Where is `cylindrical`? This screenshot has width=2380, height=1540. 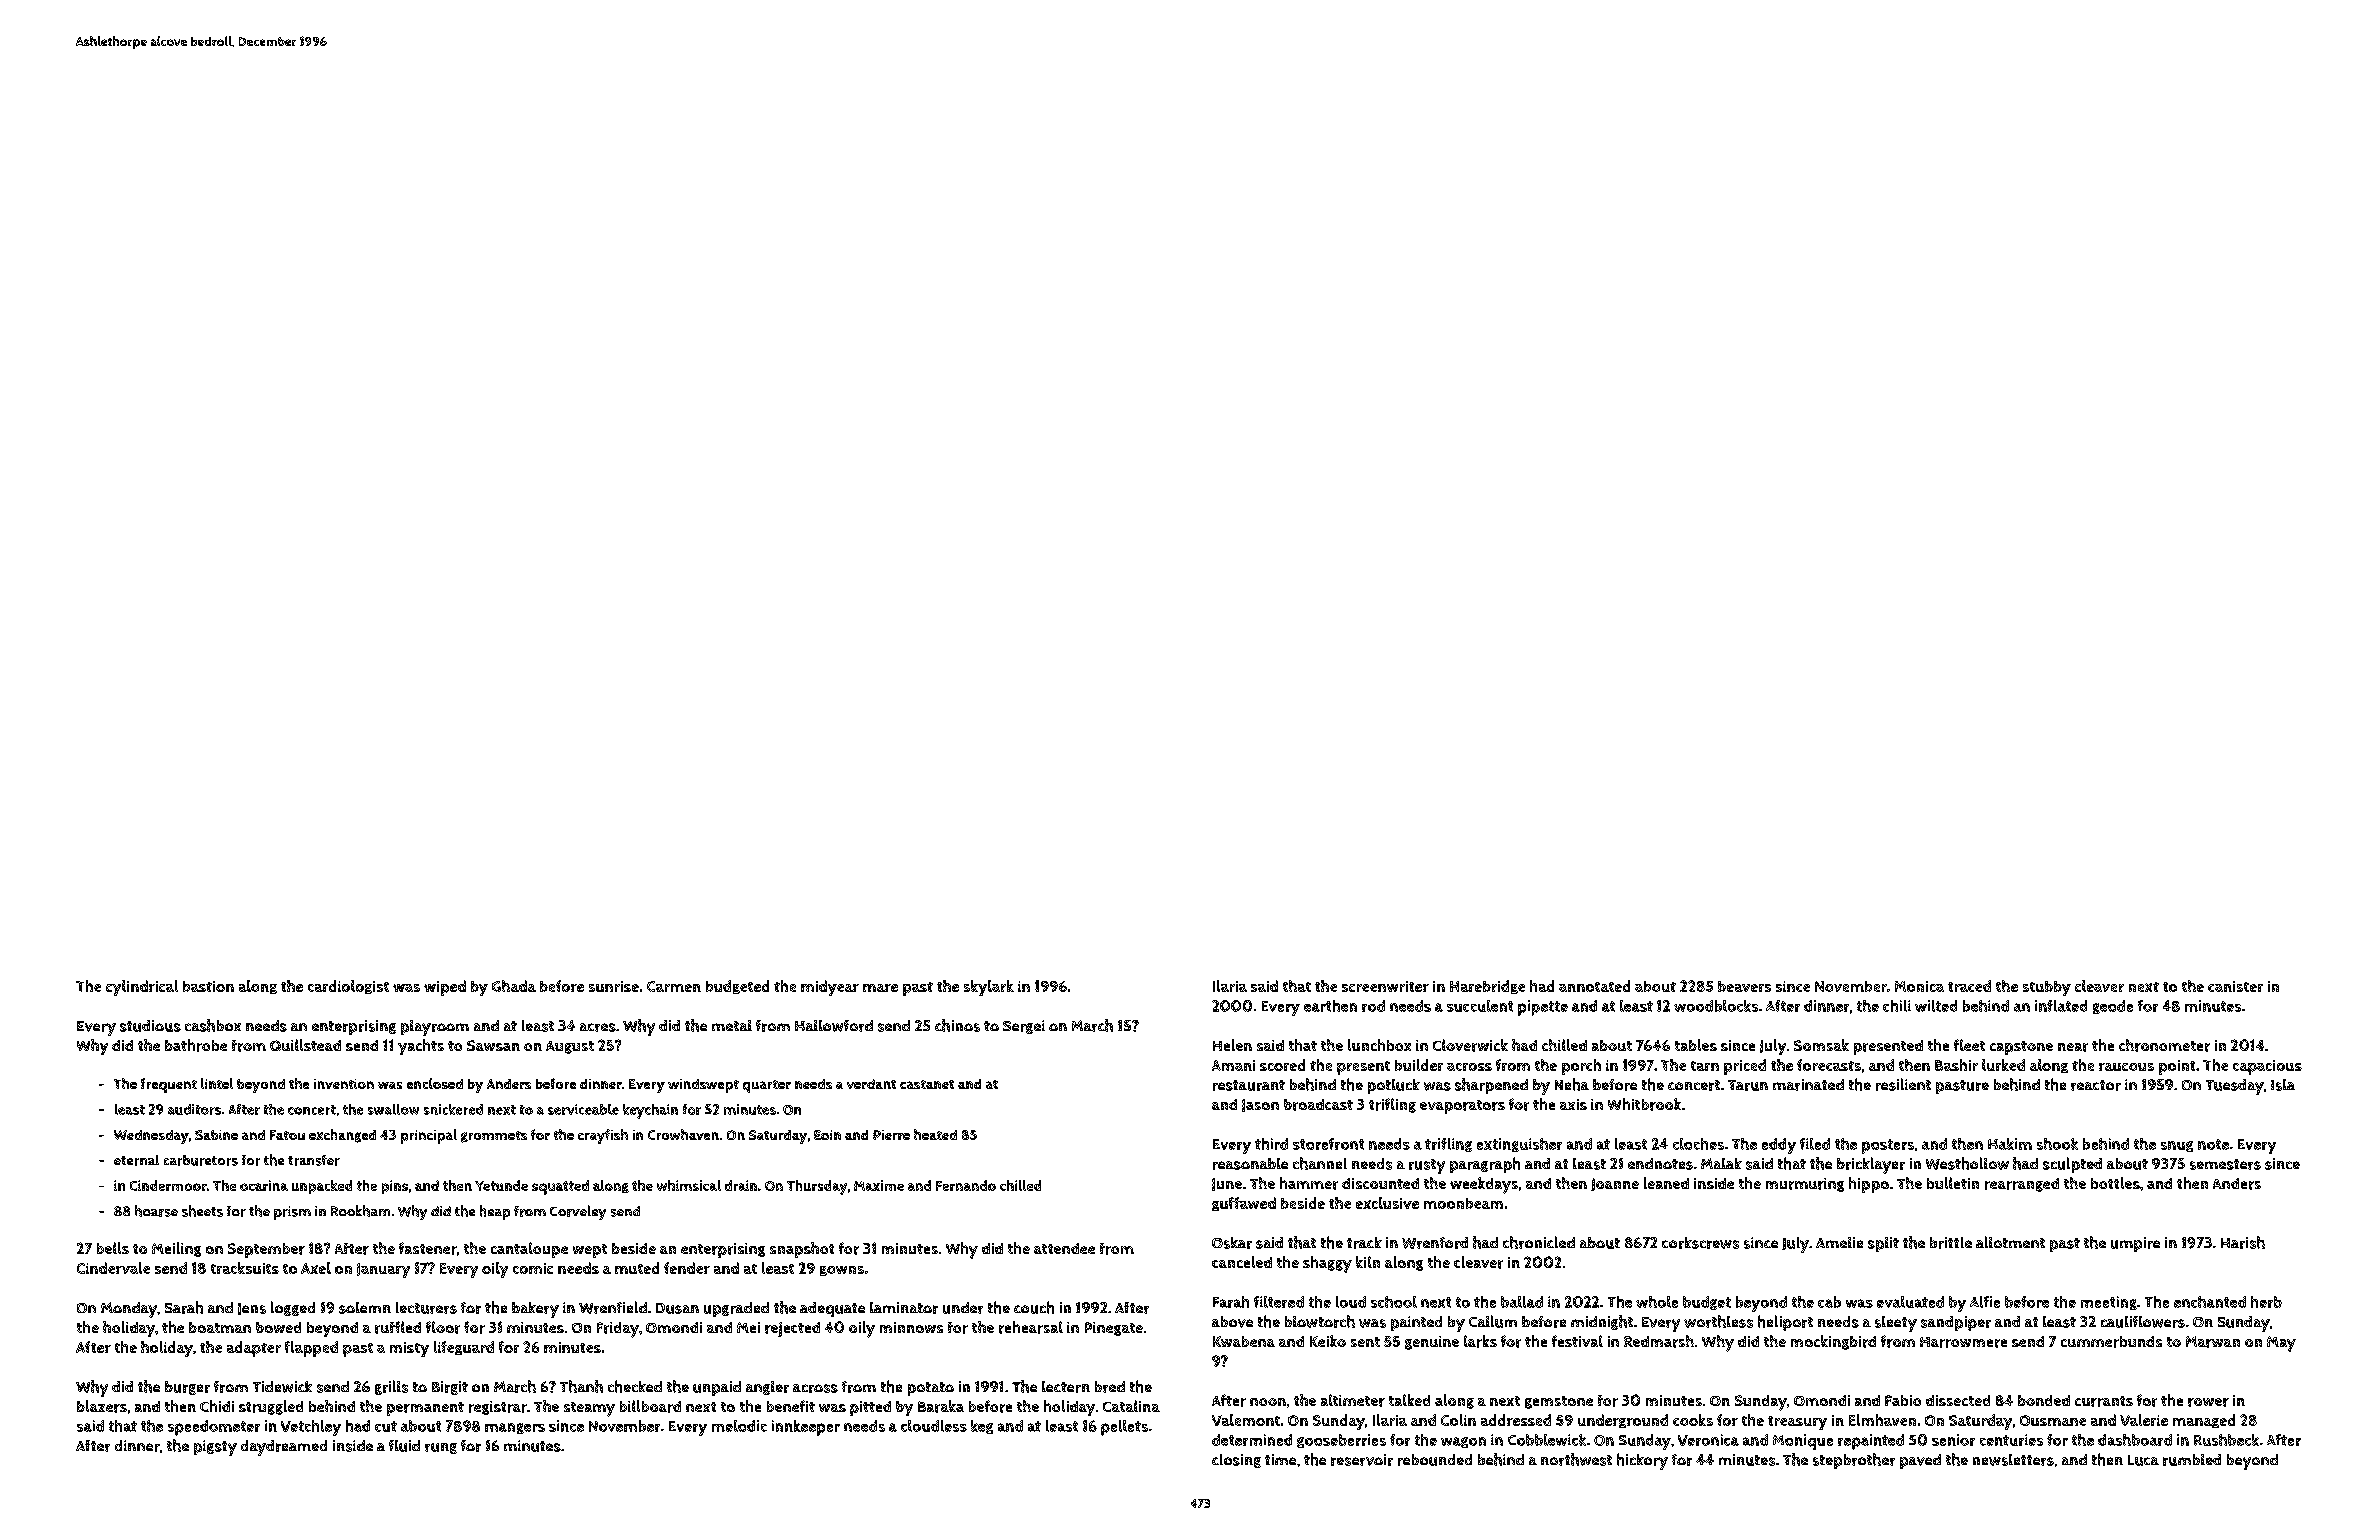 cylindrical is located at coordinates (142, 988).
